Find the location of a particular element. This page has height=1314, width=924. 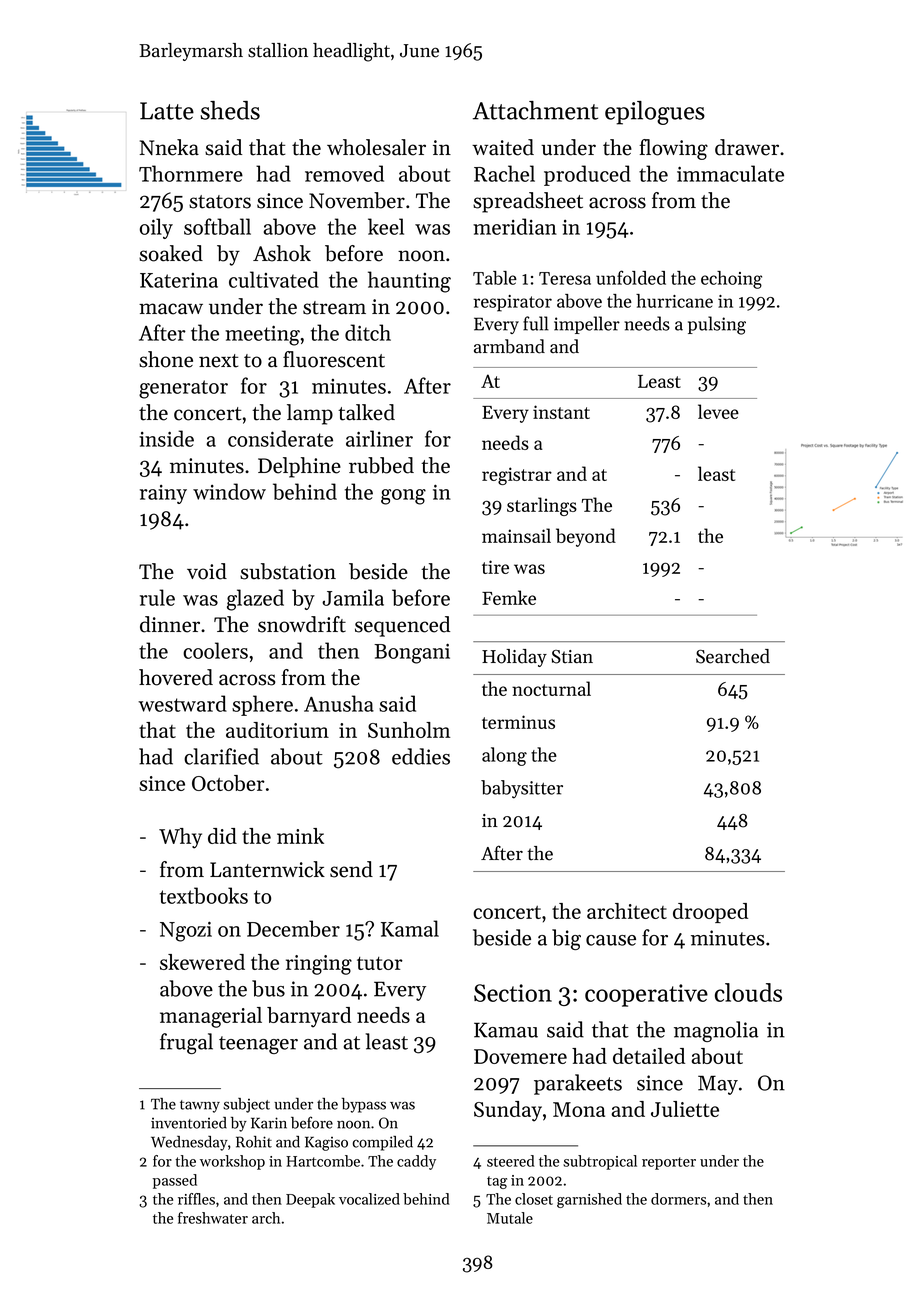

oily is located at coordinates (156, 228).
